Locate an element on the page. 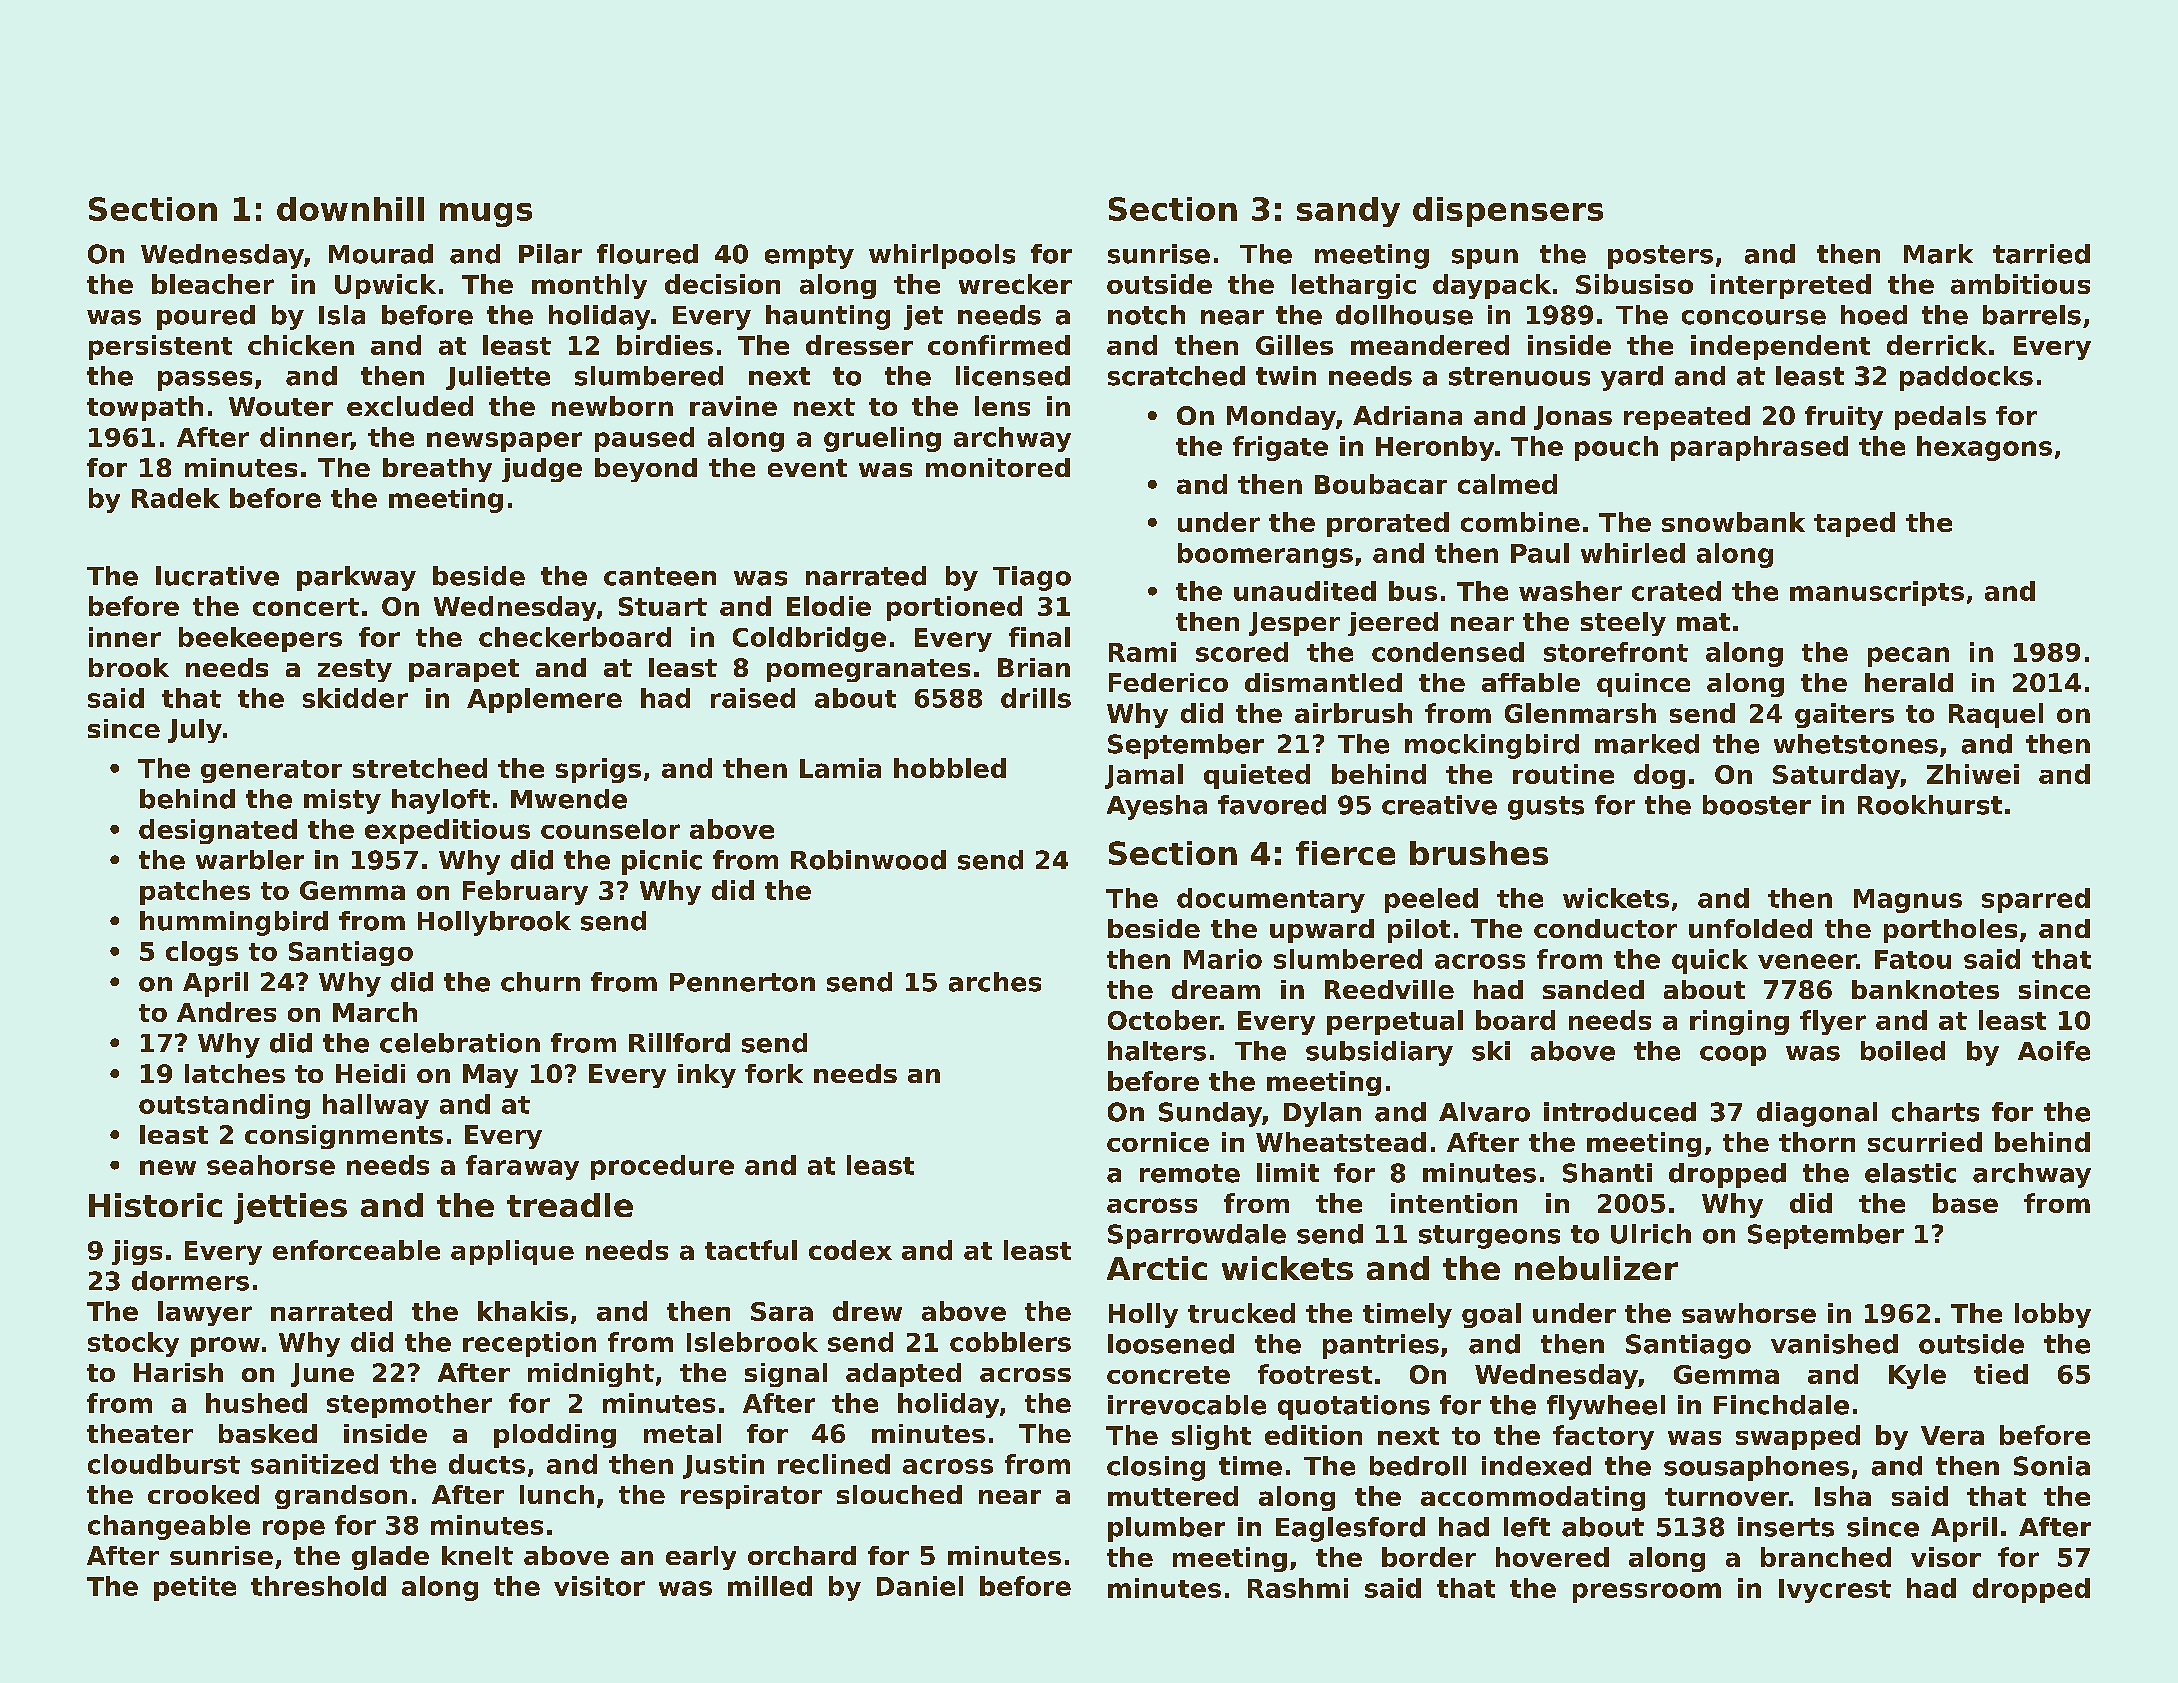  interpreted is located at coordinates (1791, 286).
